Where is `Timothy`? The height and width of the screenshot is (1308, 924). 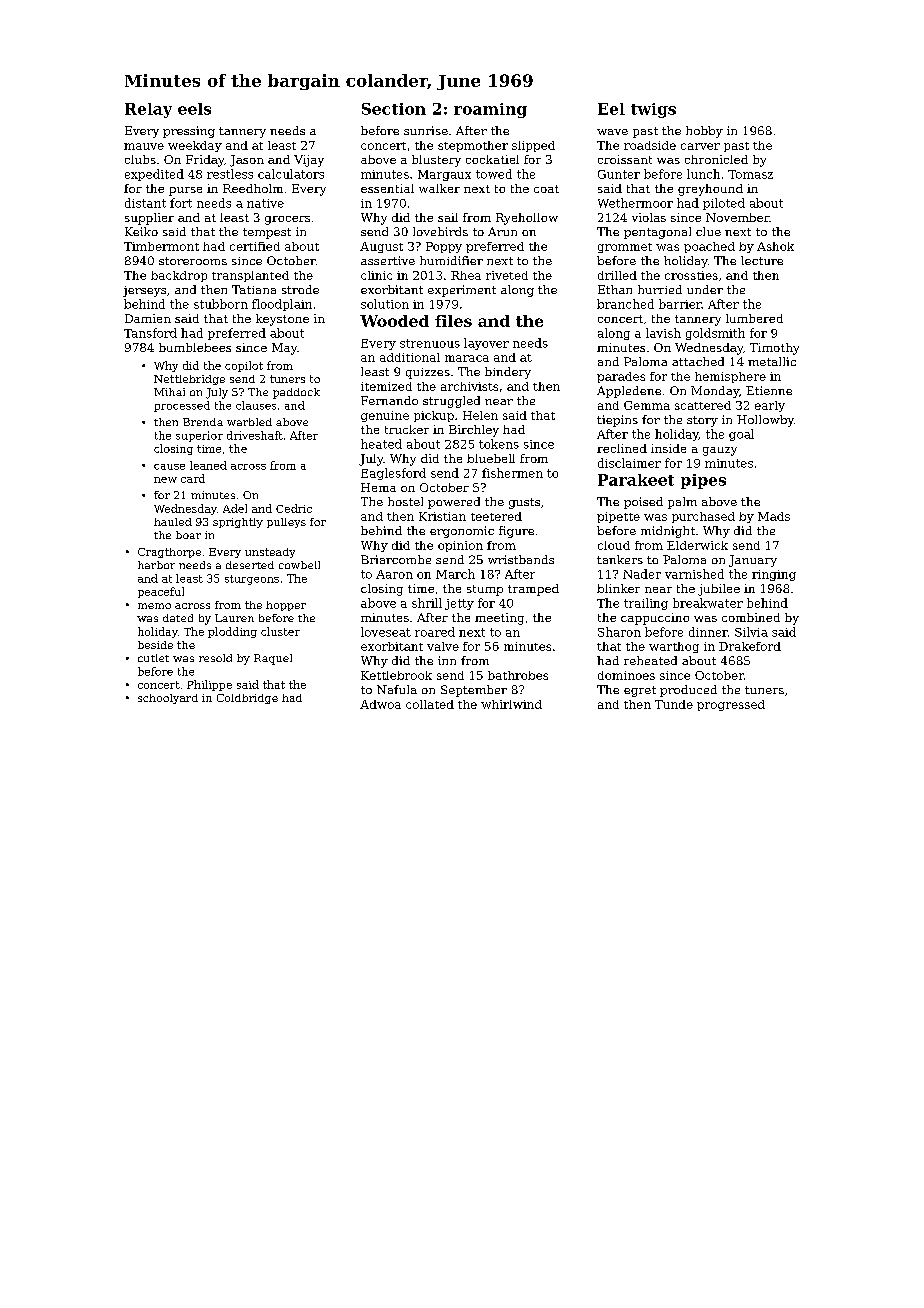
Timothy is located at coordinates (774, 349).
